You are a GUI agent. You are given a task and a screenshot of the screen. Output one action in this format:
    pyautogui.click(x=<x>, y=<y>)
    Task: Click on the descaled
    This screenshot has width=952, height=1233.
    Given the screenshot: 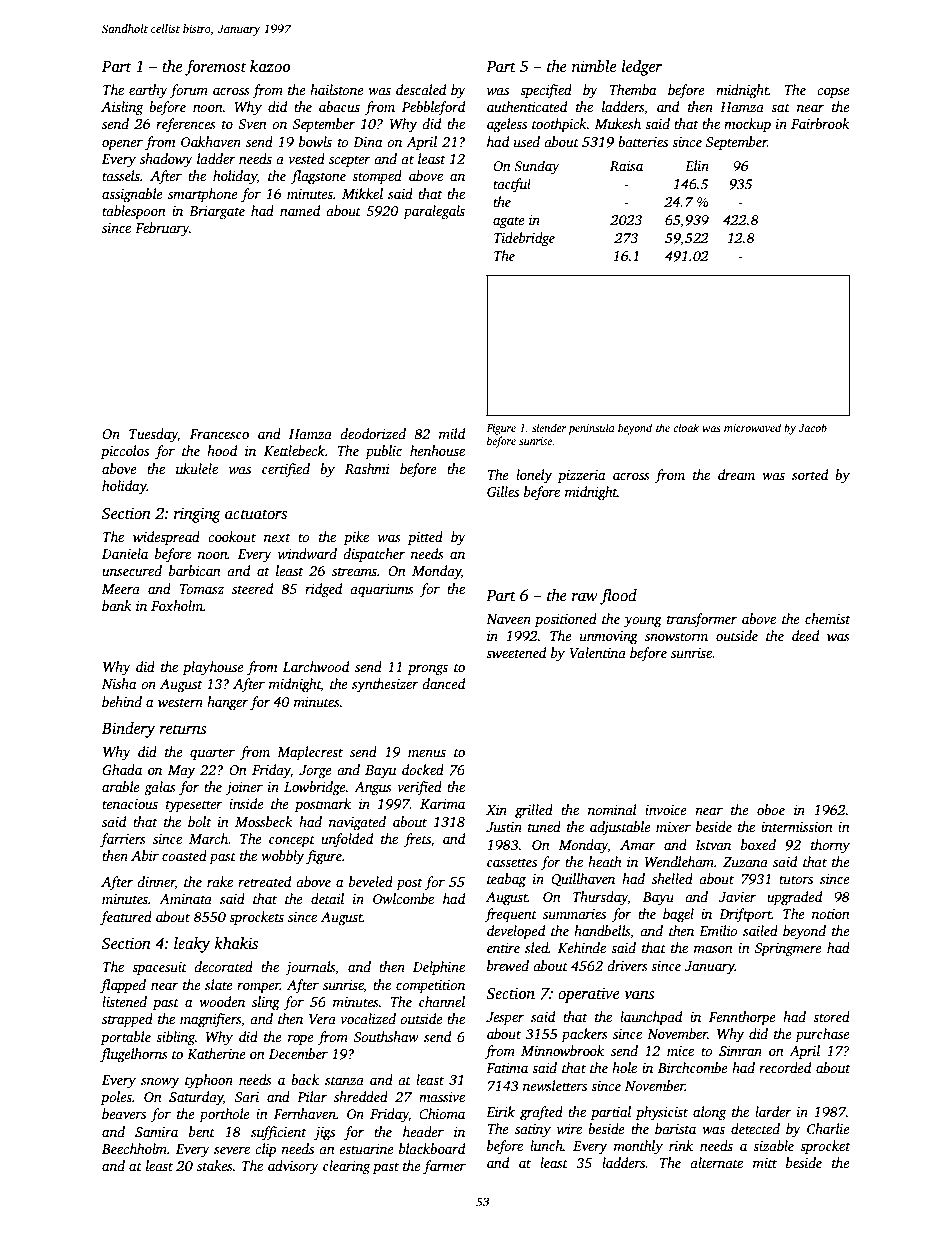 What is the action you would take?
    pyautogui.click(x=421, y=89)
